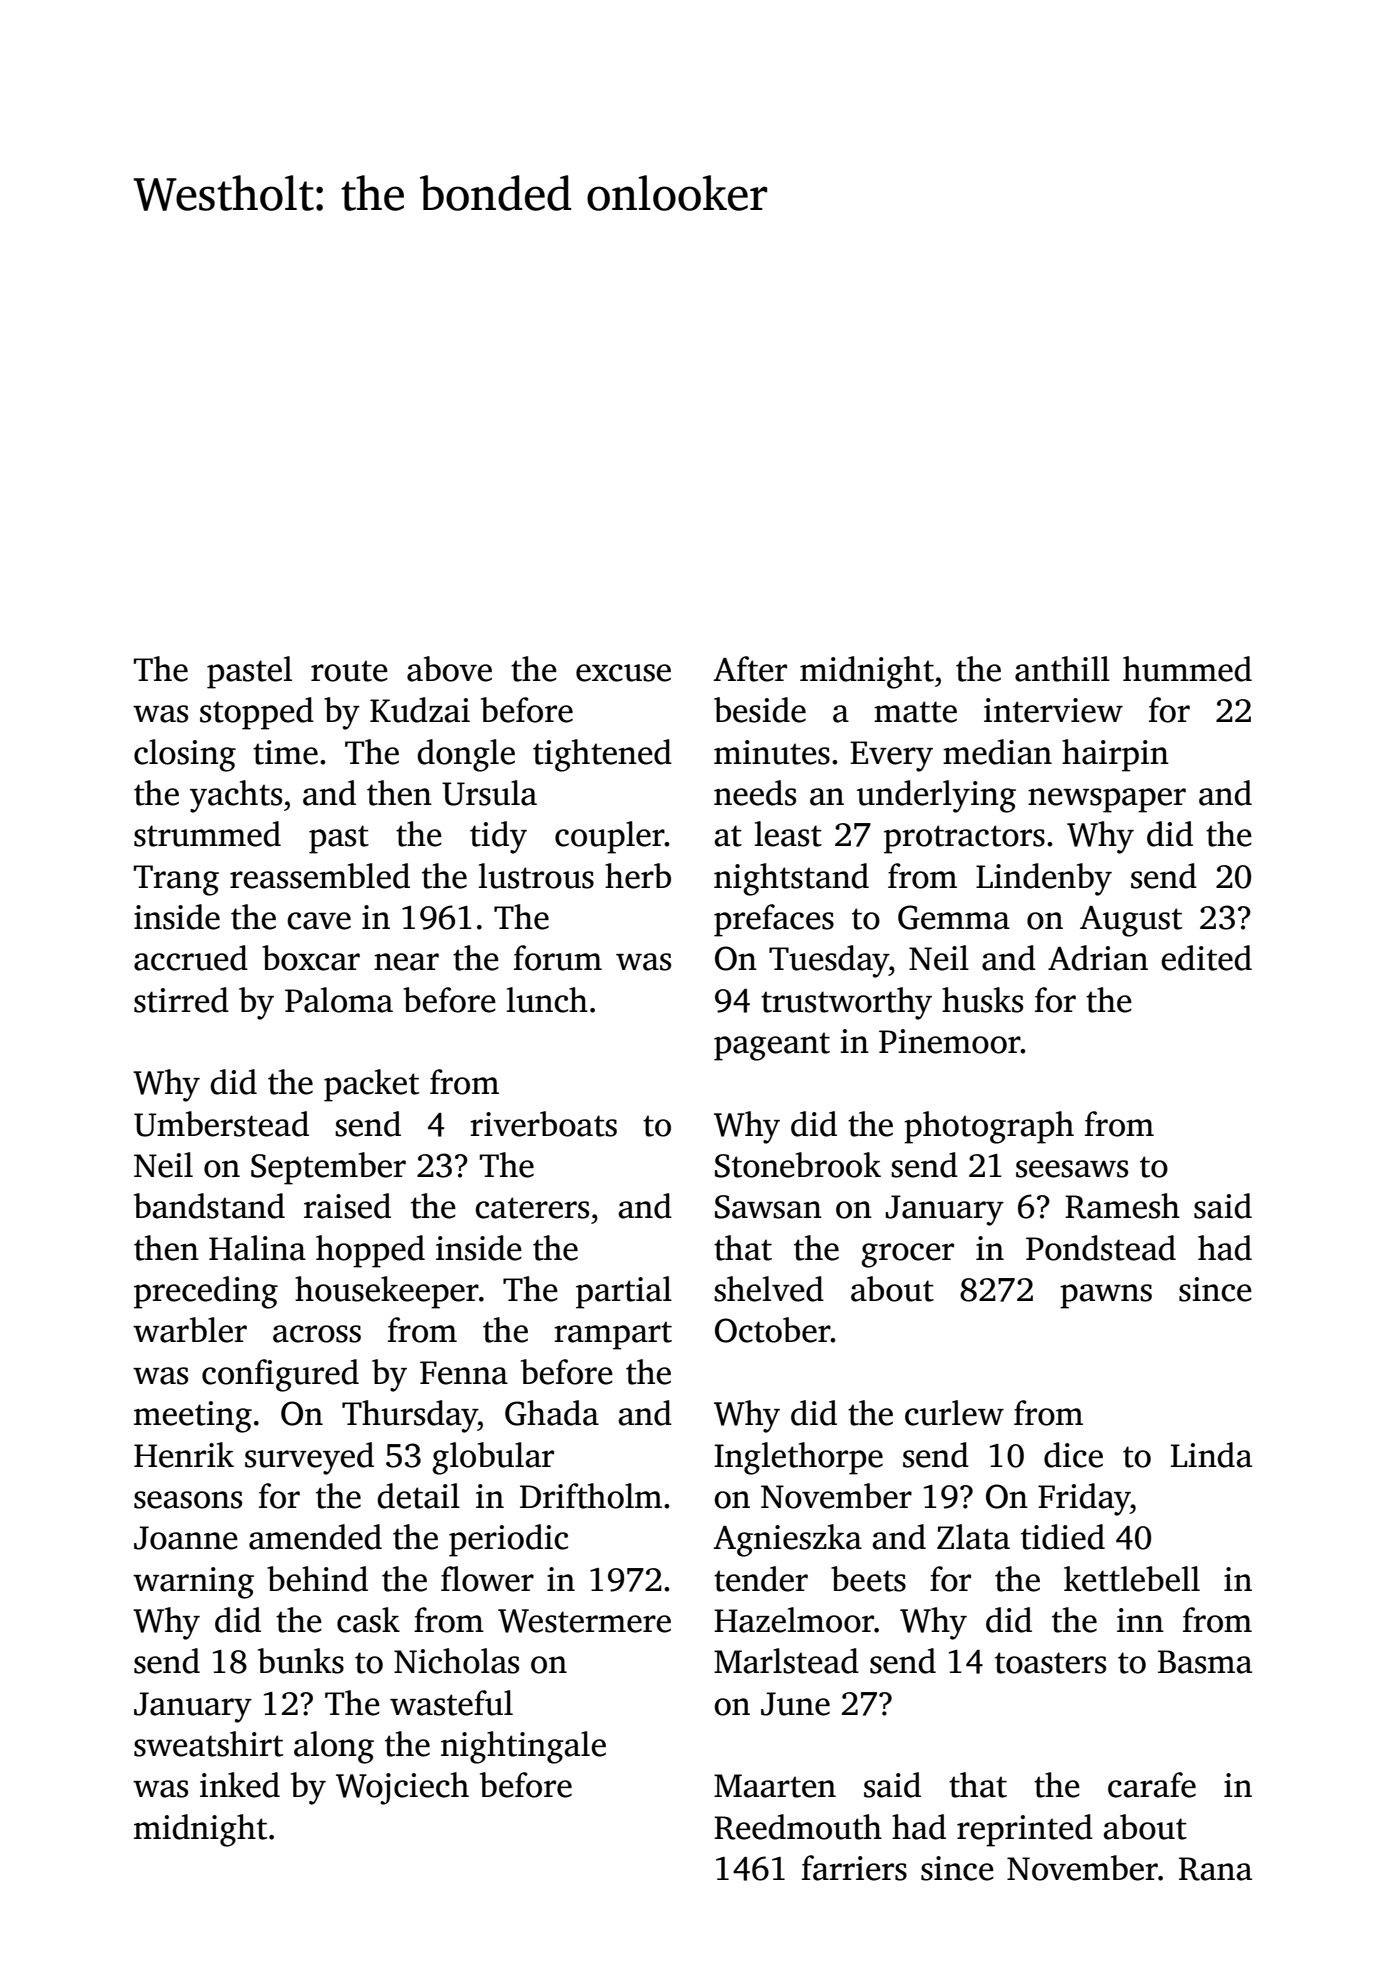 The width and height of the screenshot is (1386, 1969). Describe the element at coordinates (1152, 1785) in the screenshot. I see `carafe` at that location.
